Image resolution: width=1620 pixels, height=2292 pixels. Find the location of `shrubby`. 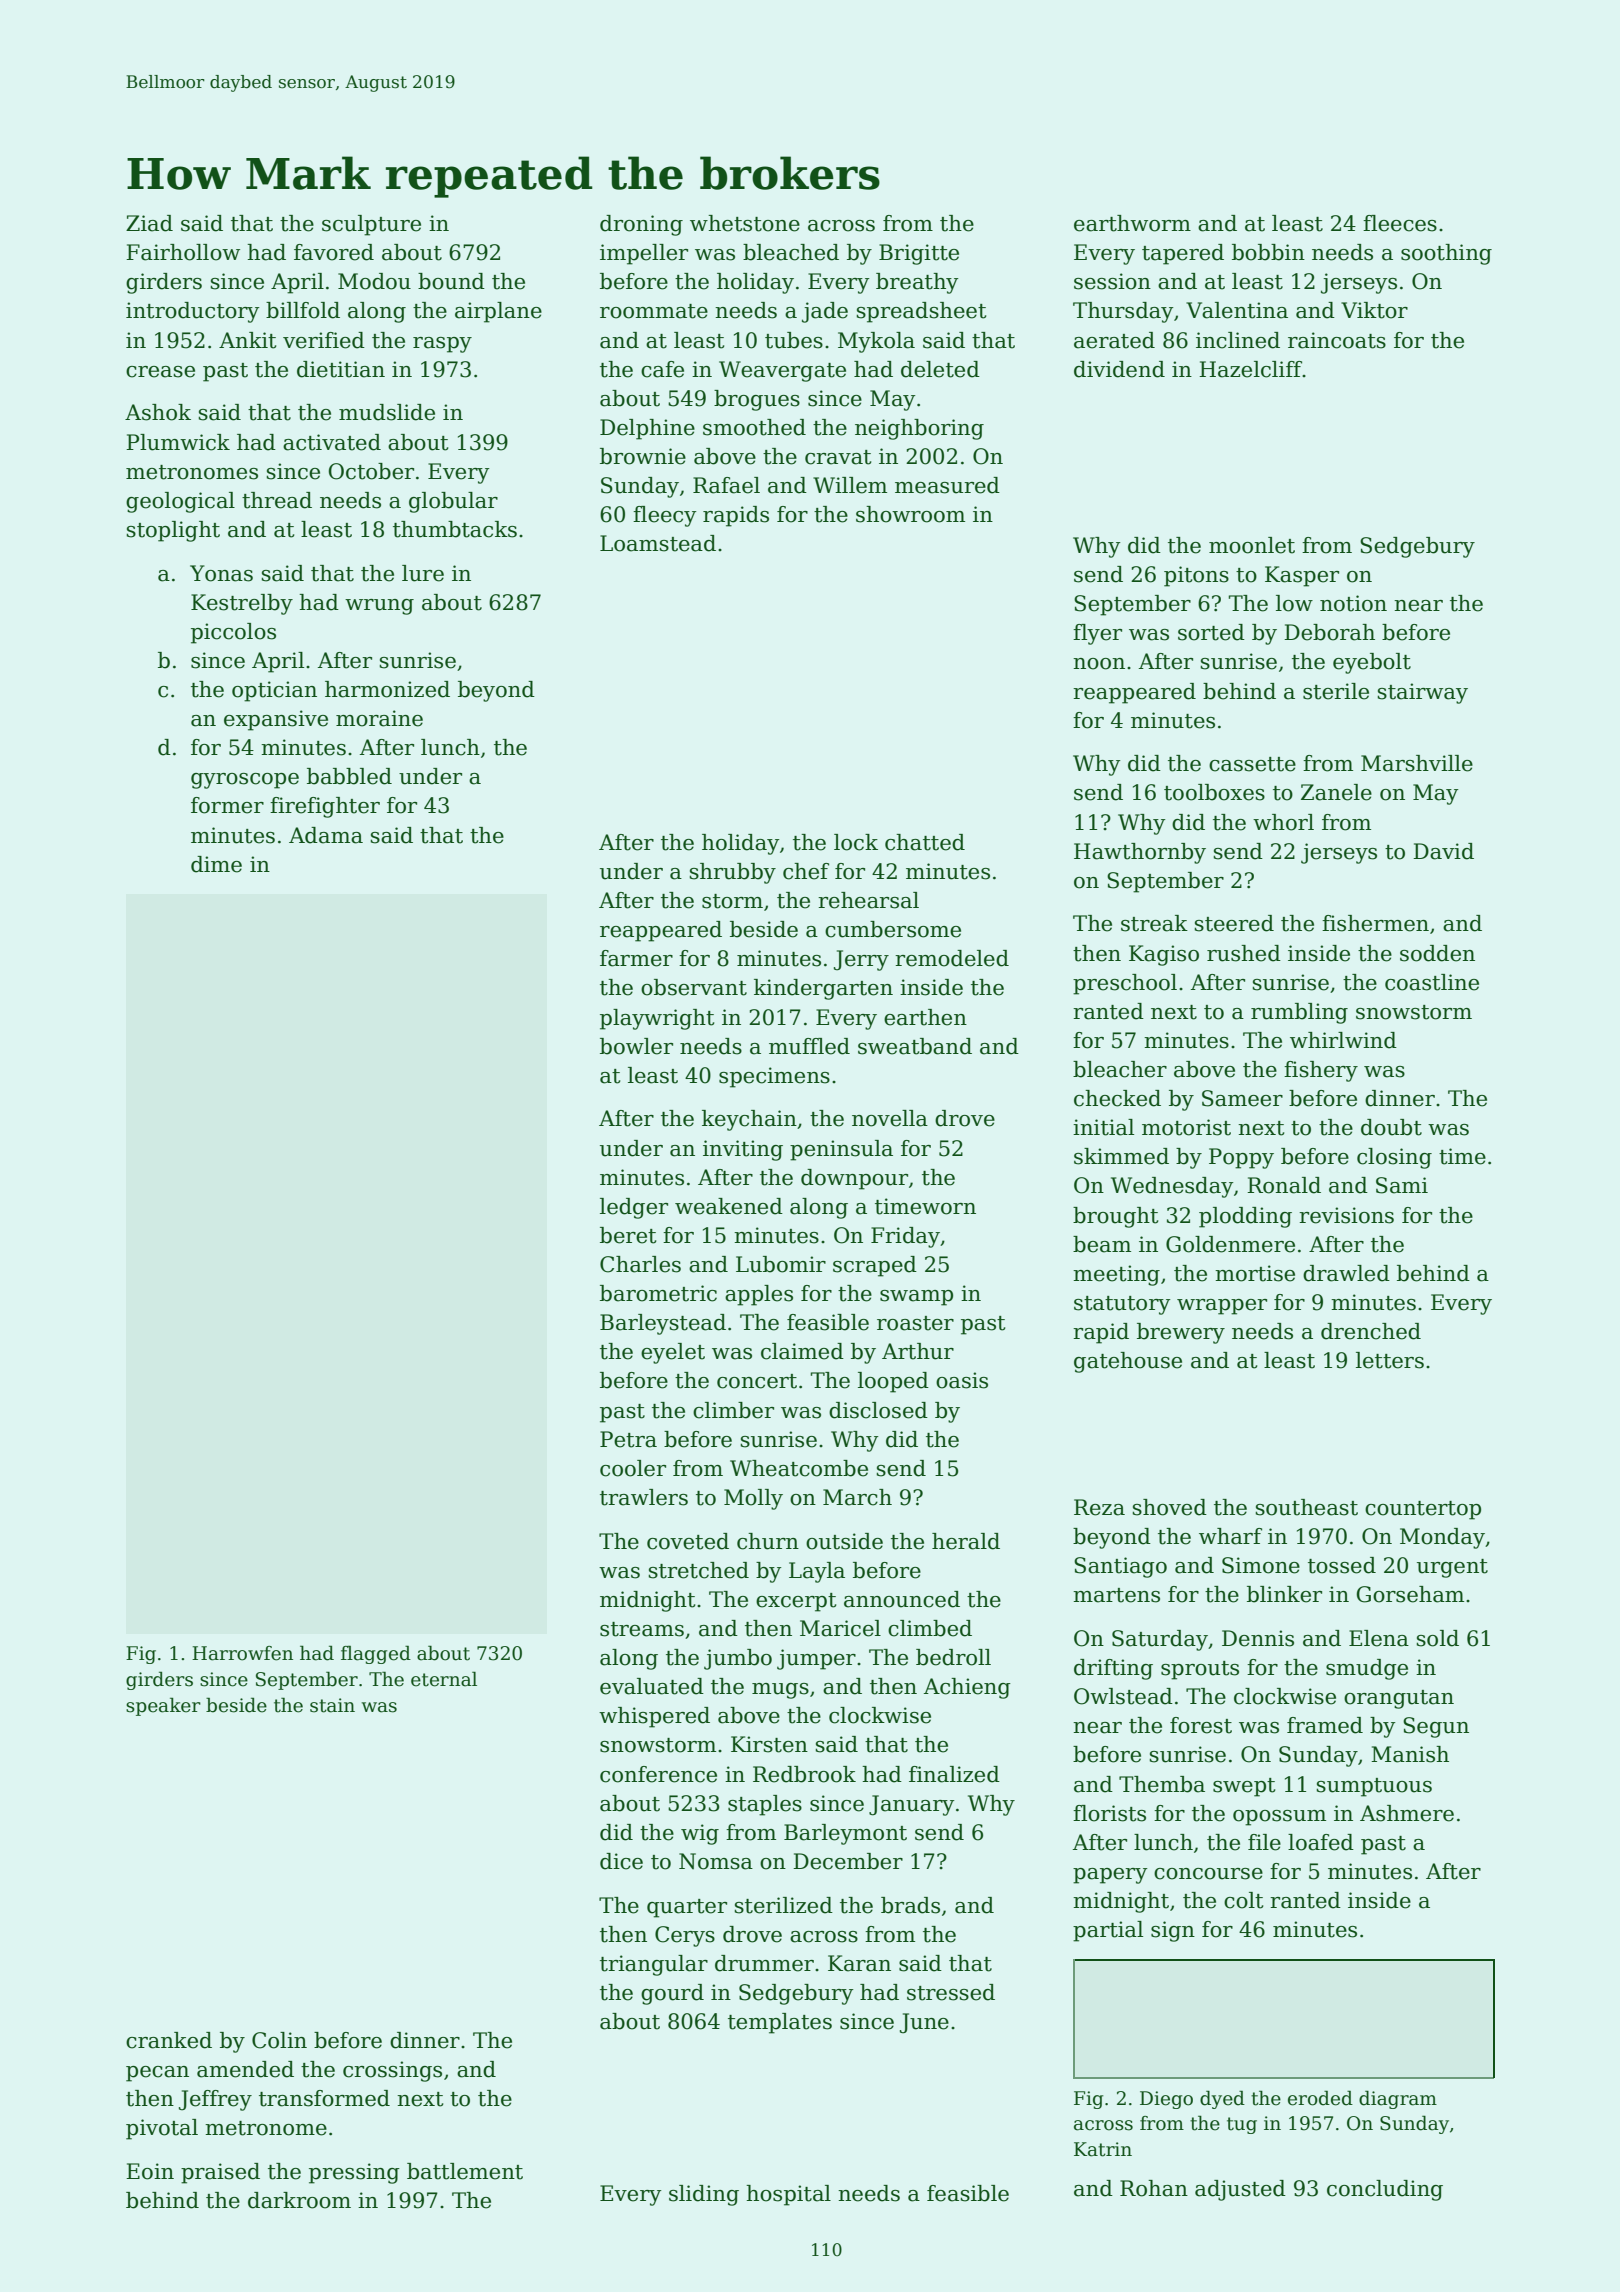

shrubby is located at coordinates (733, 873).
